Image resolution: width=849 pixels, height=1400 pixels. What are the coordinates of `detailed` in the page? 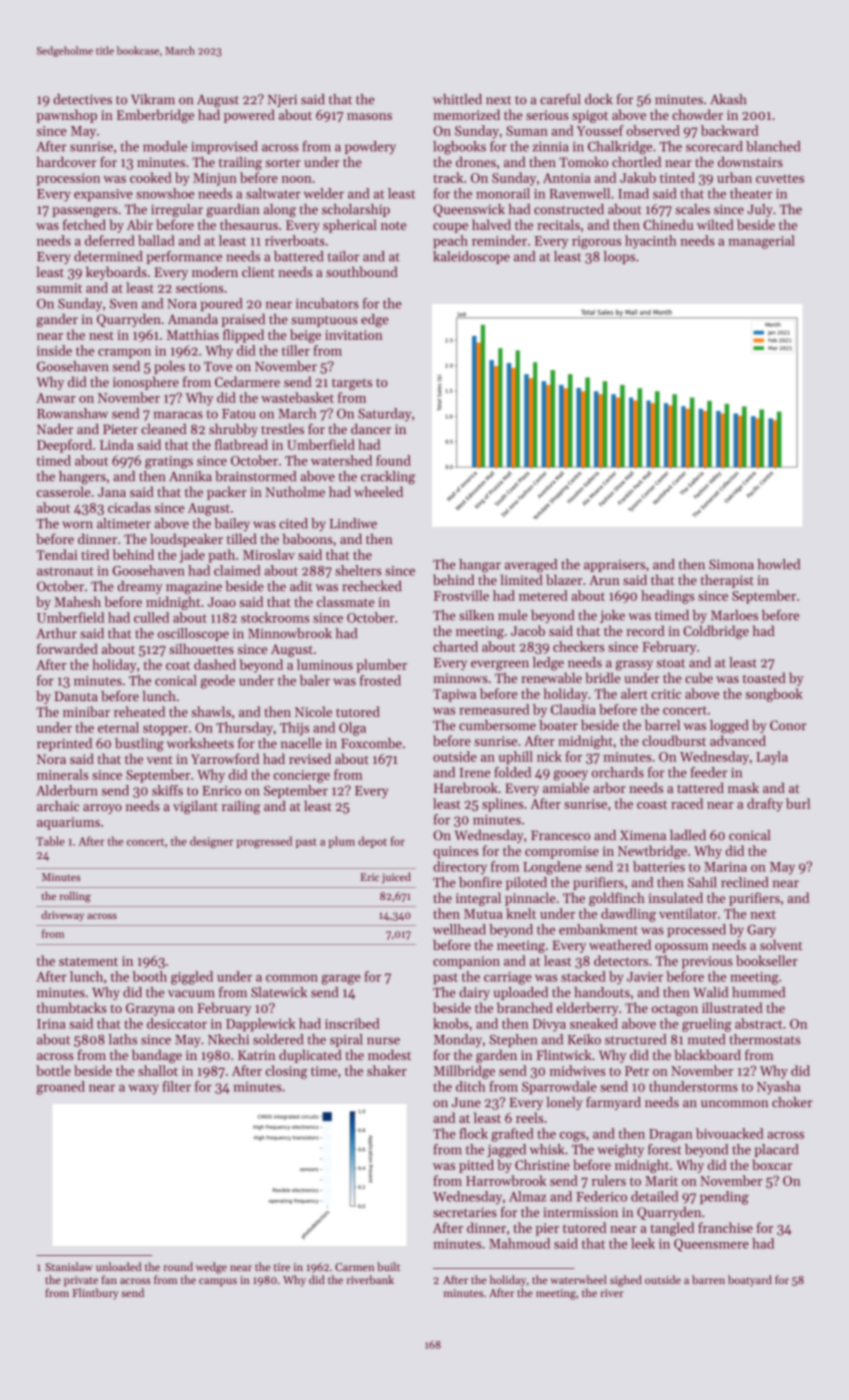 It's located at (654, 1196).
